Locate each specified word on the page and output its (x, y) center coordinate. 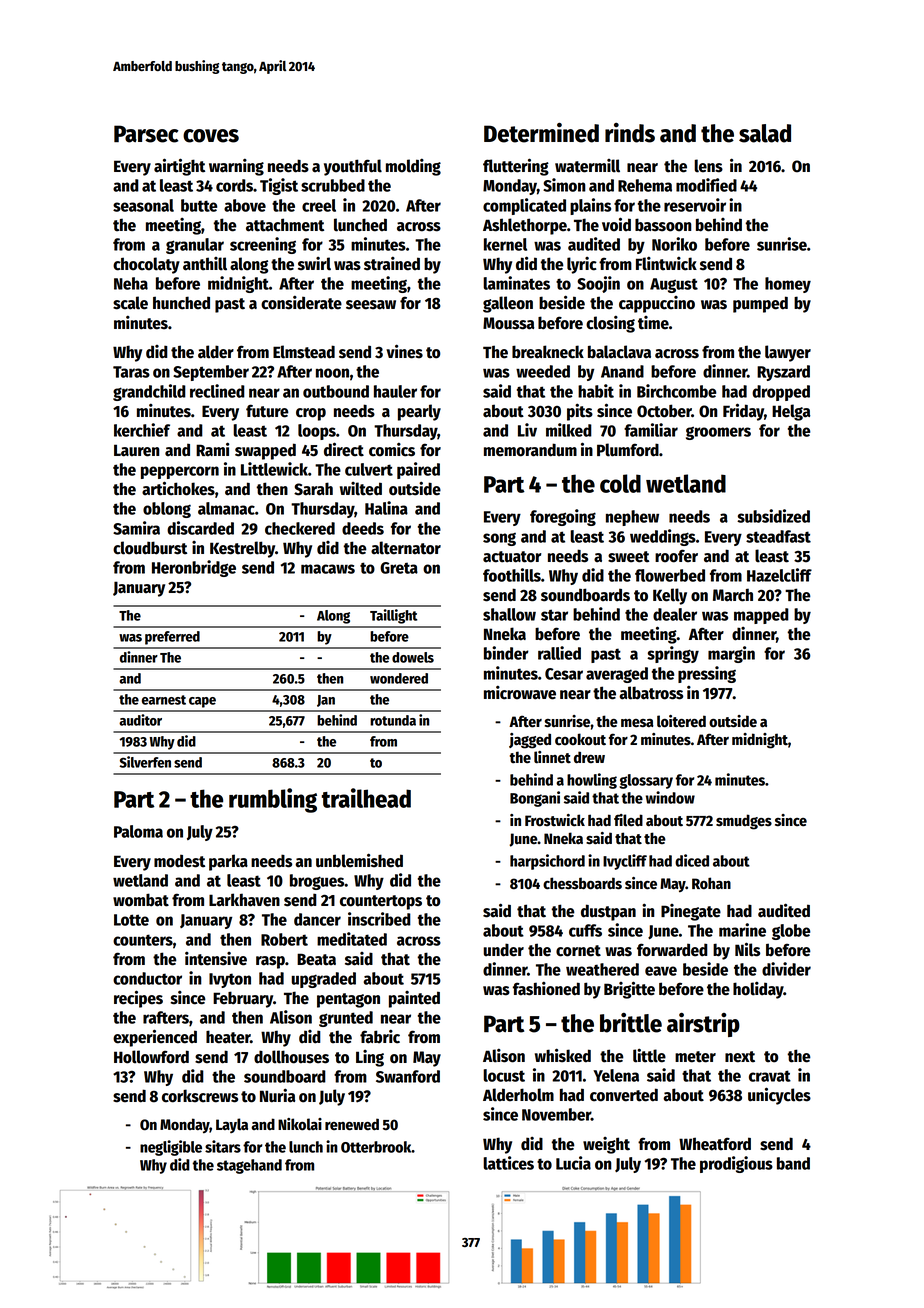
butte (199, 205)
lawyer (788, 353)
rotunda (393, 720)
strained (392, 263)
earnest (164, 700)
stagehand (249, 1166)
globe (791, 932)
